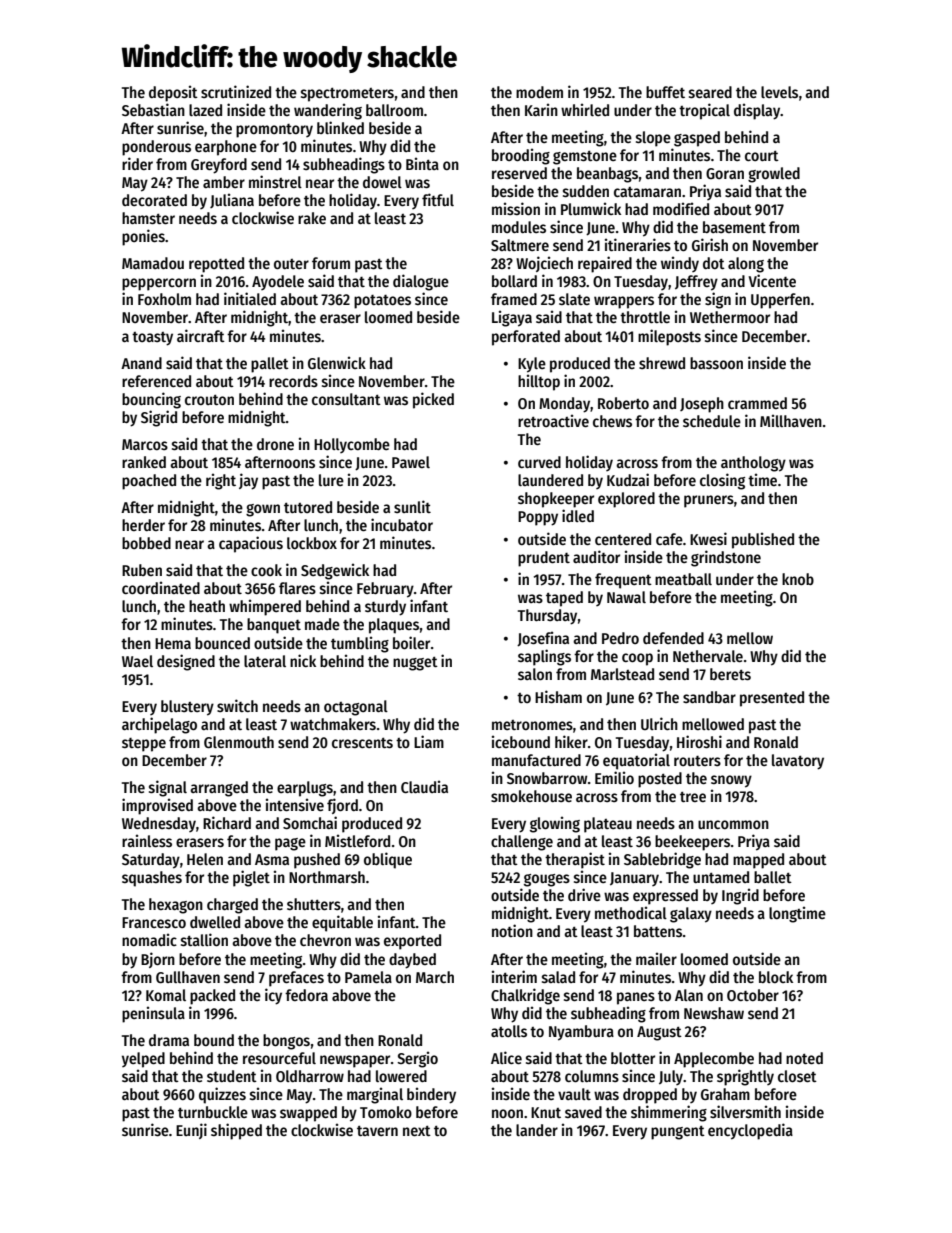 Image resolution: width=952 pixels, height=1233 pixels. What do you see at coordinates (506, 1057) in the screenshot?
I see `Alice` at bounding box center [506, 1057].
